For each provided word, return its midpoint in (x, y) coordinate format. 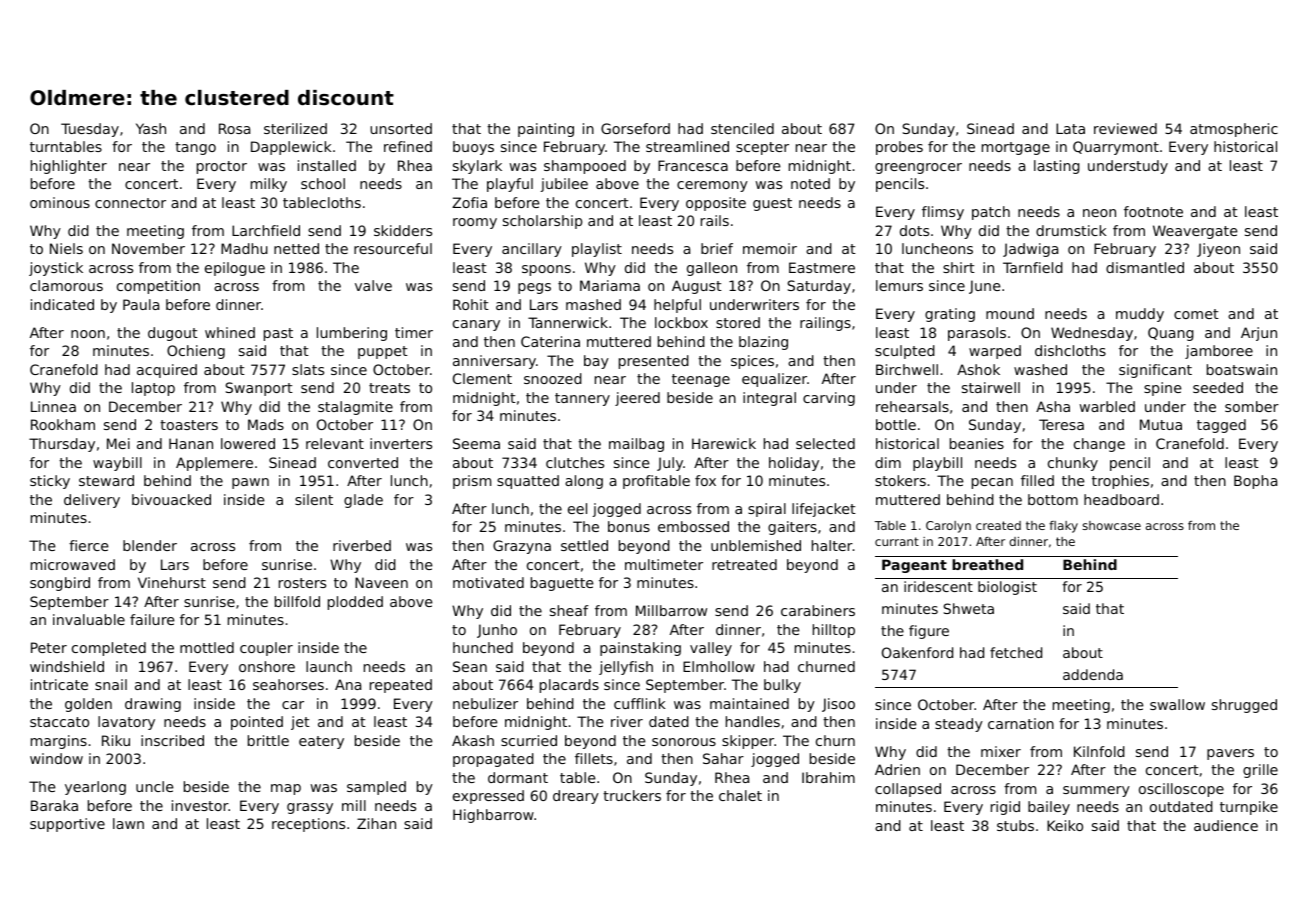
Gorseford (635, 128)
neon (1099, 213)
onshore (267, 666)
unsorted (401, 128)
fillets (594, 758)
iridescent (938, 586)
